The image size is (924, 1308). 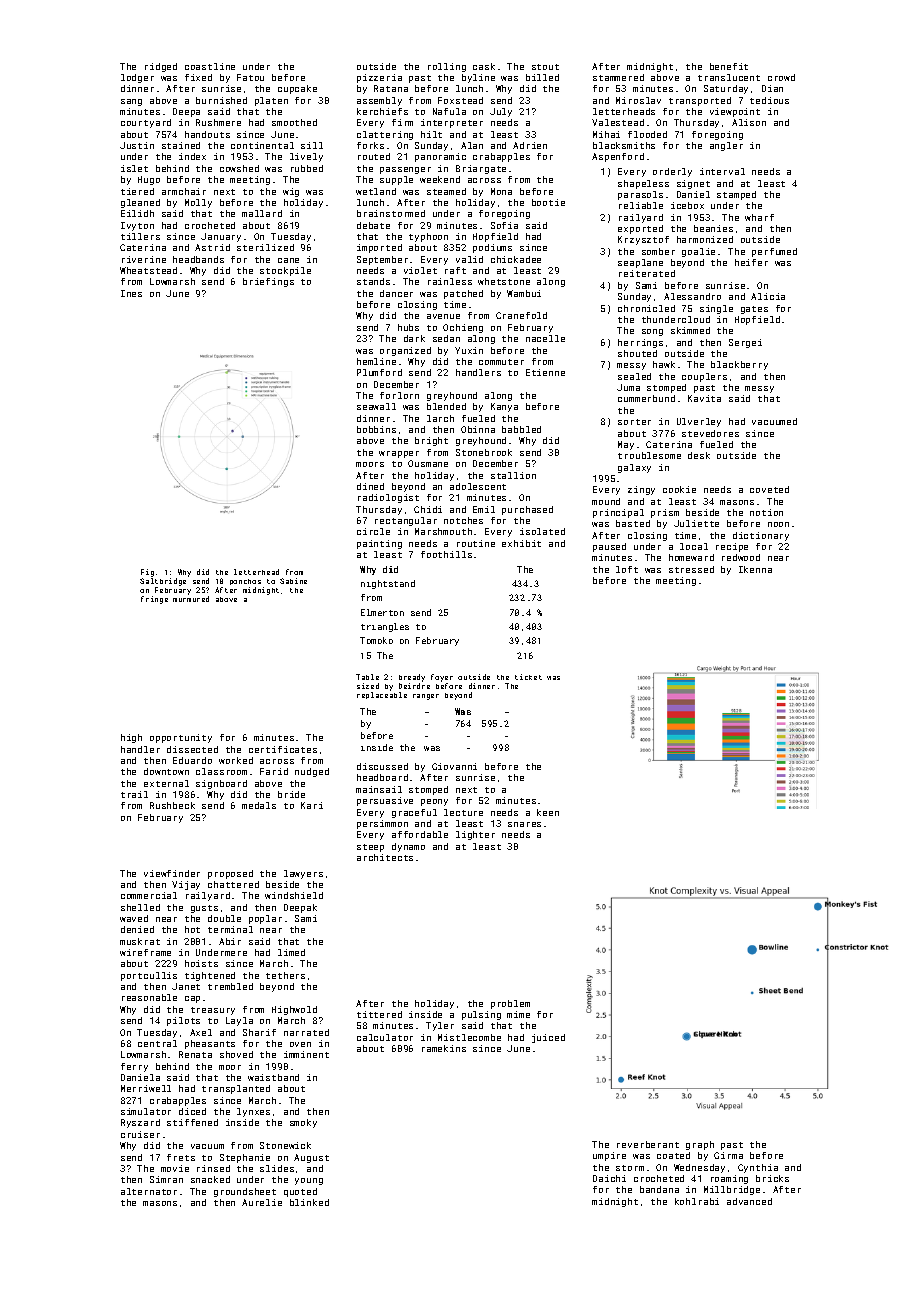 I want to click on Aurelie, so click(x=262, y=1202).
